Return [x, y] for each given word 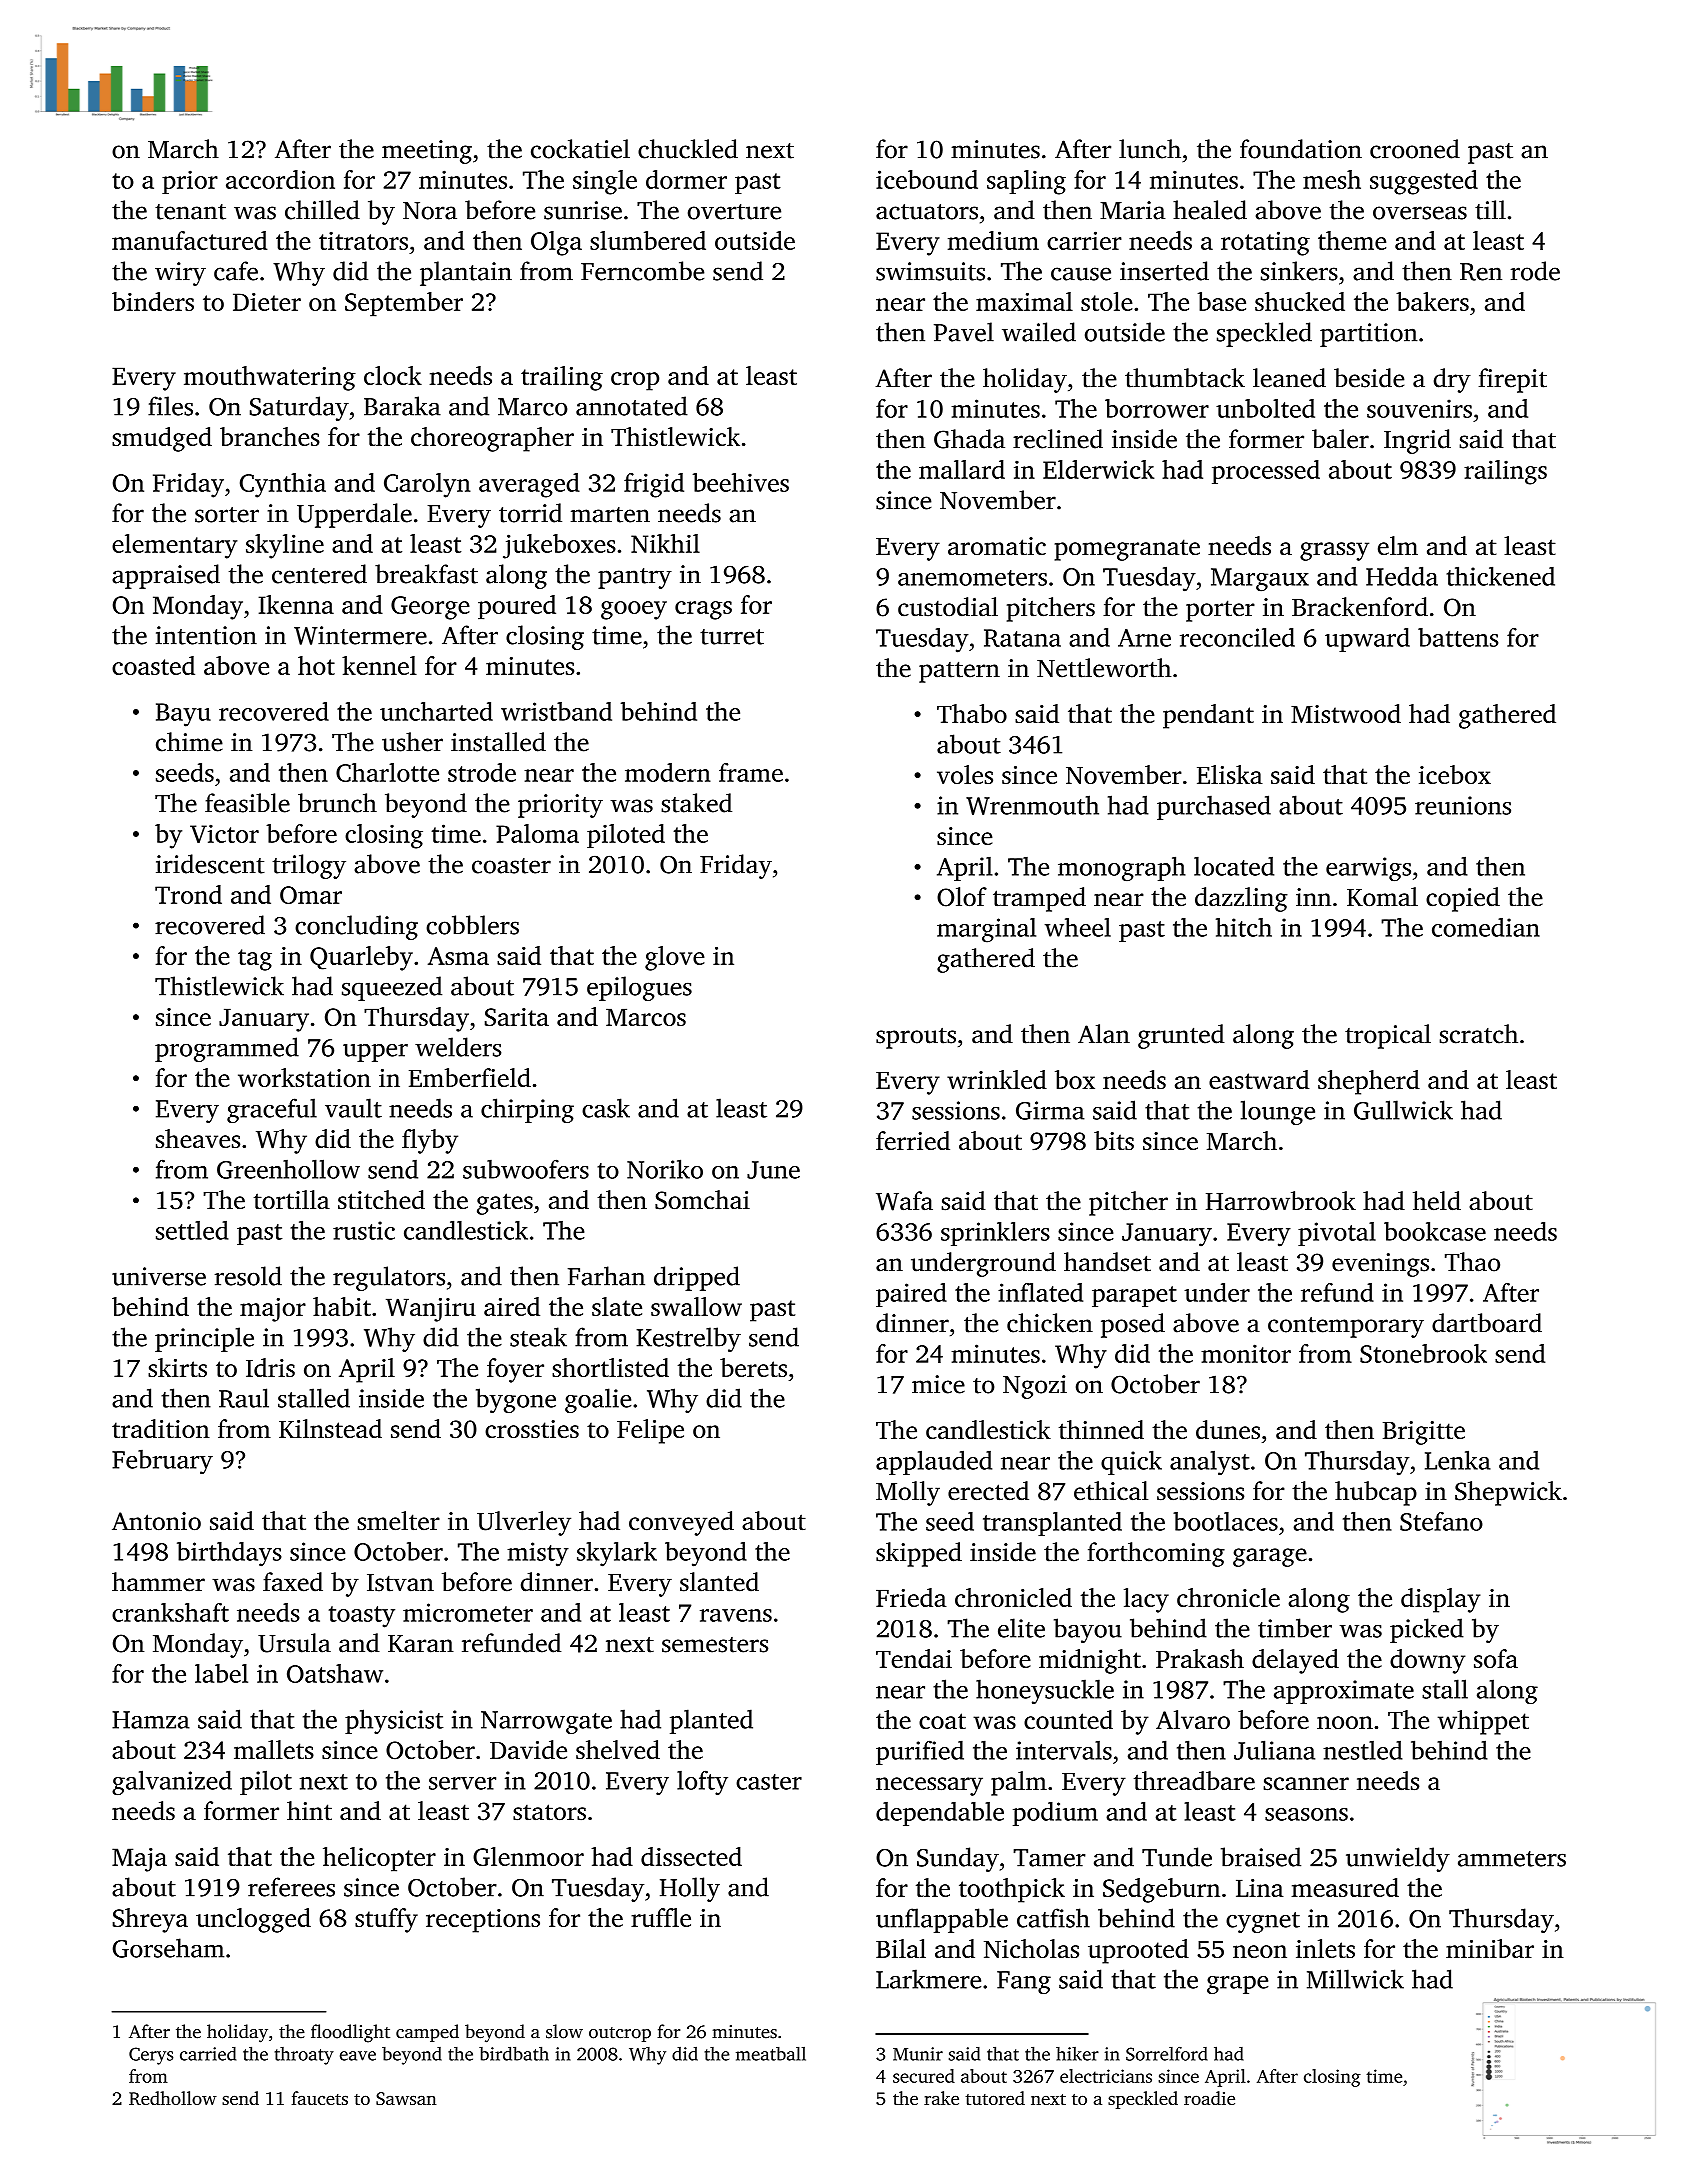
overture [734, 212]
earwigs [1368, 869]
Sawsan [406, 2098]
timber [1295, 1628]
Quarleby [361, 958]
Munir [918, 2054]
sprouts [916, 1038]
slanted [719, 1582]
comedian [1486, 927]
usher [412, 742]
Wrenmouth [1032, 805]
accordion [280, 179]
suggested [1424, 182]
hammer [158, 1582]
